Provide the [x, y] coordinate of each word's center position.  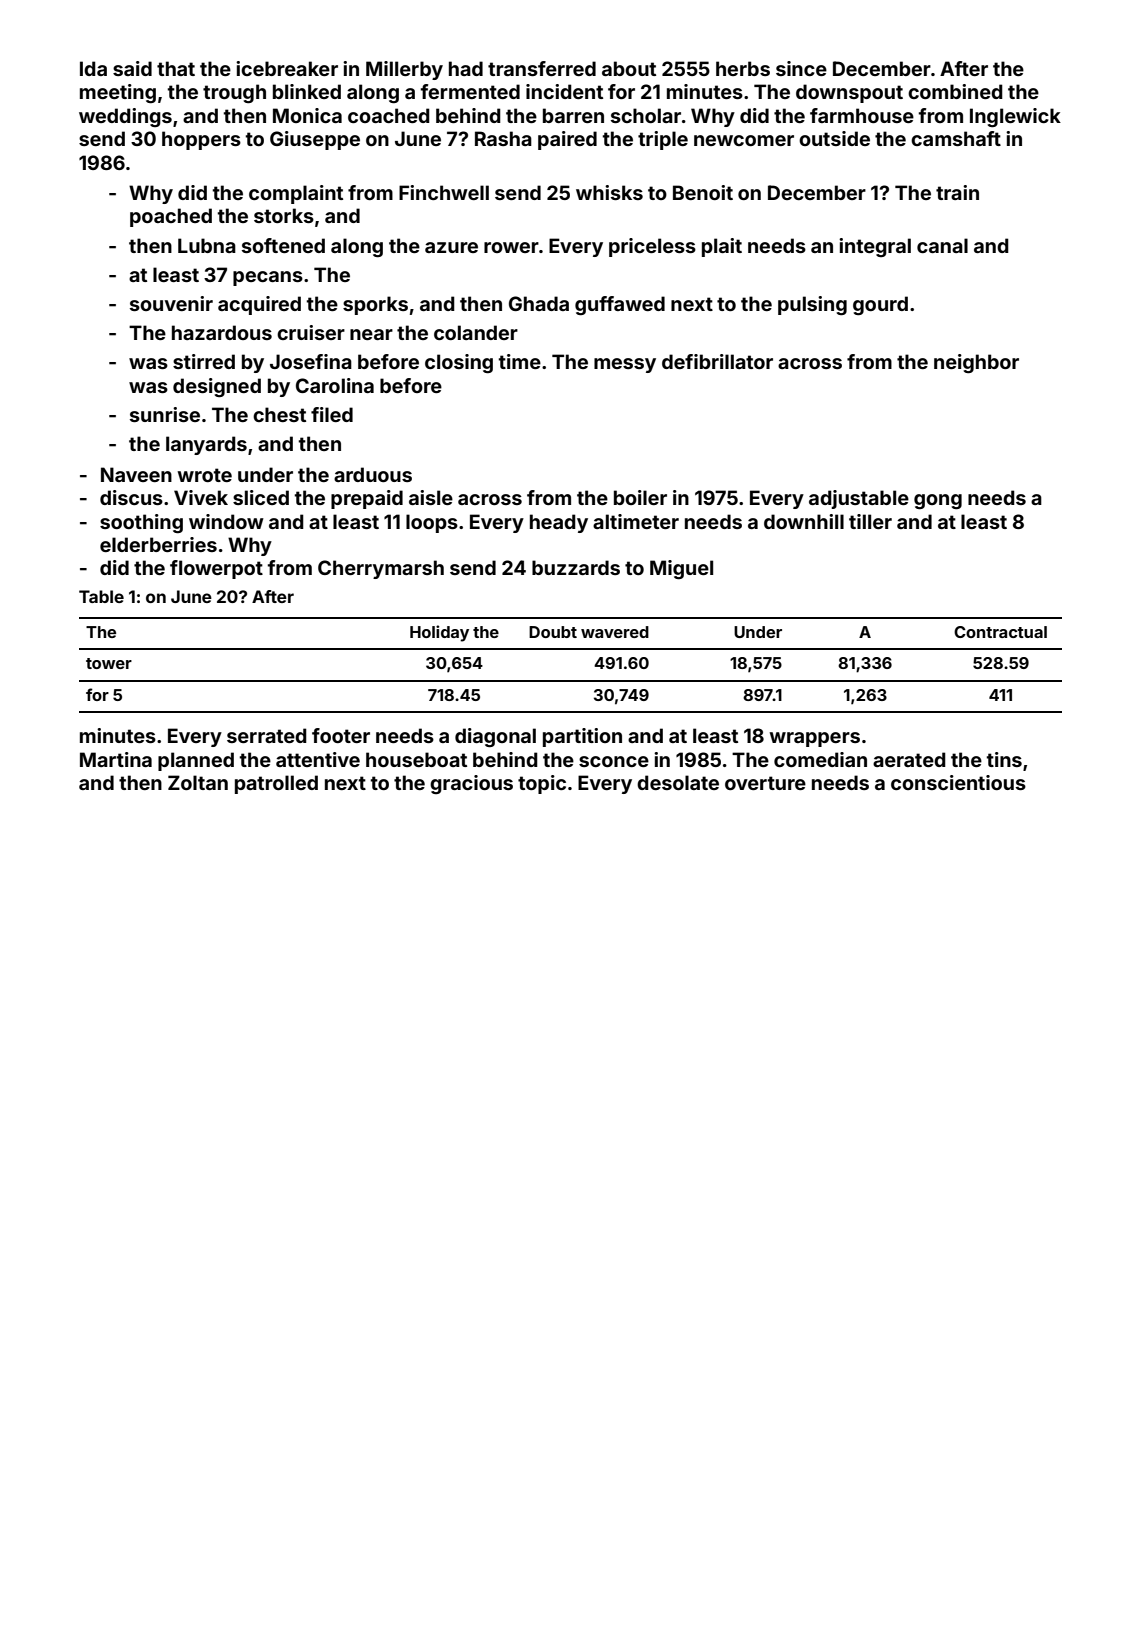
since [801, 68]
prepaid [367, 499]
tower [109, 663]
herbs [743, 68]
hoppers [201, 140]
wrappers [815, 739]
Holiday [439, 633]
